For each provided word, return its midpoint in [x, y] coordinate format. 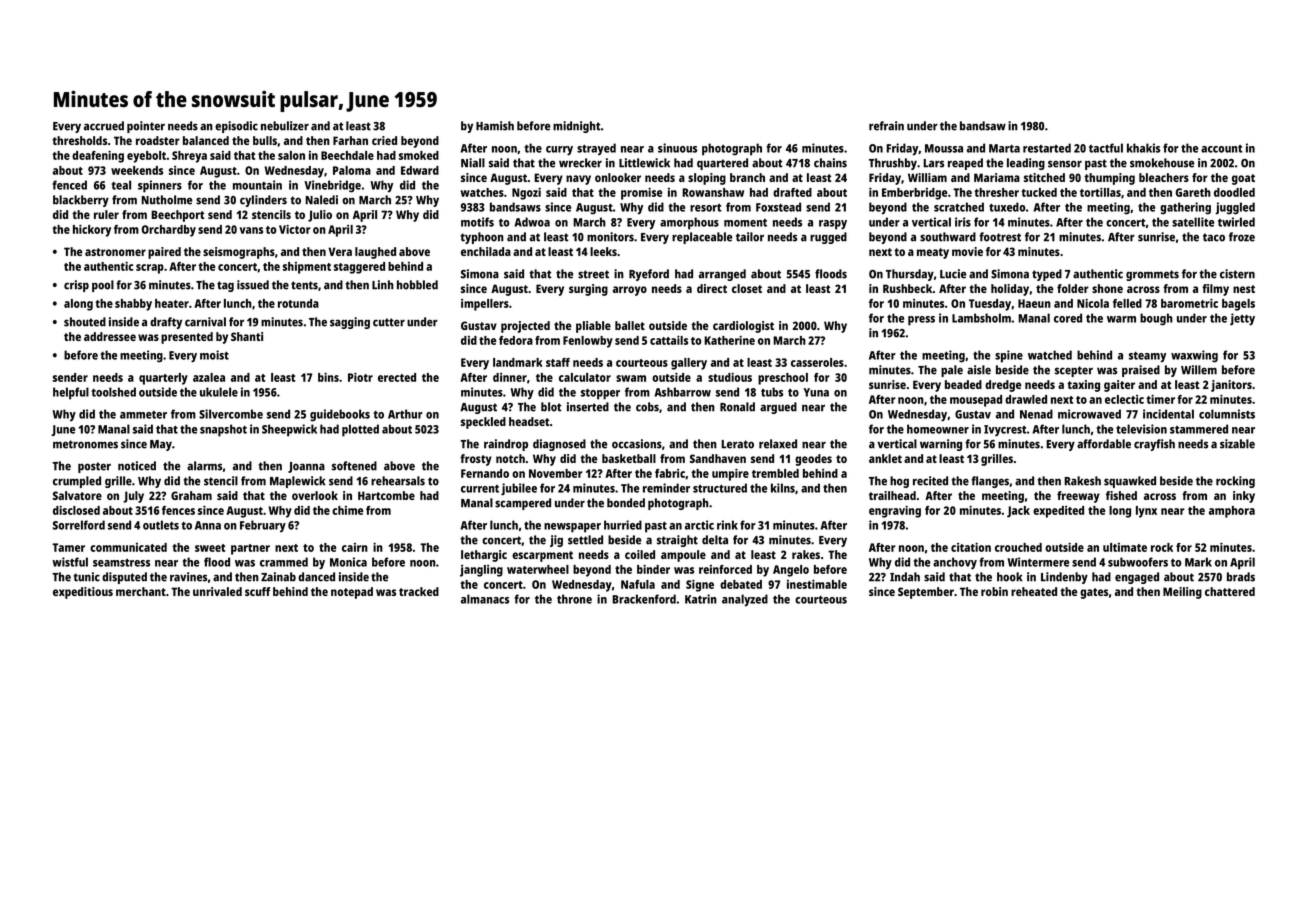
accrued [104, 126]
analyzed [745, 600]
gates [1094, 593]
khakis [1143, 148]
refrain [886, 126]
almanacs [485, 599]
